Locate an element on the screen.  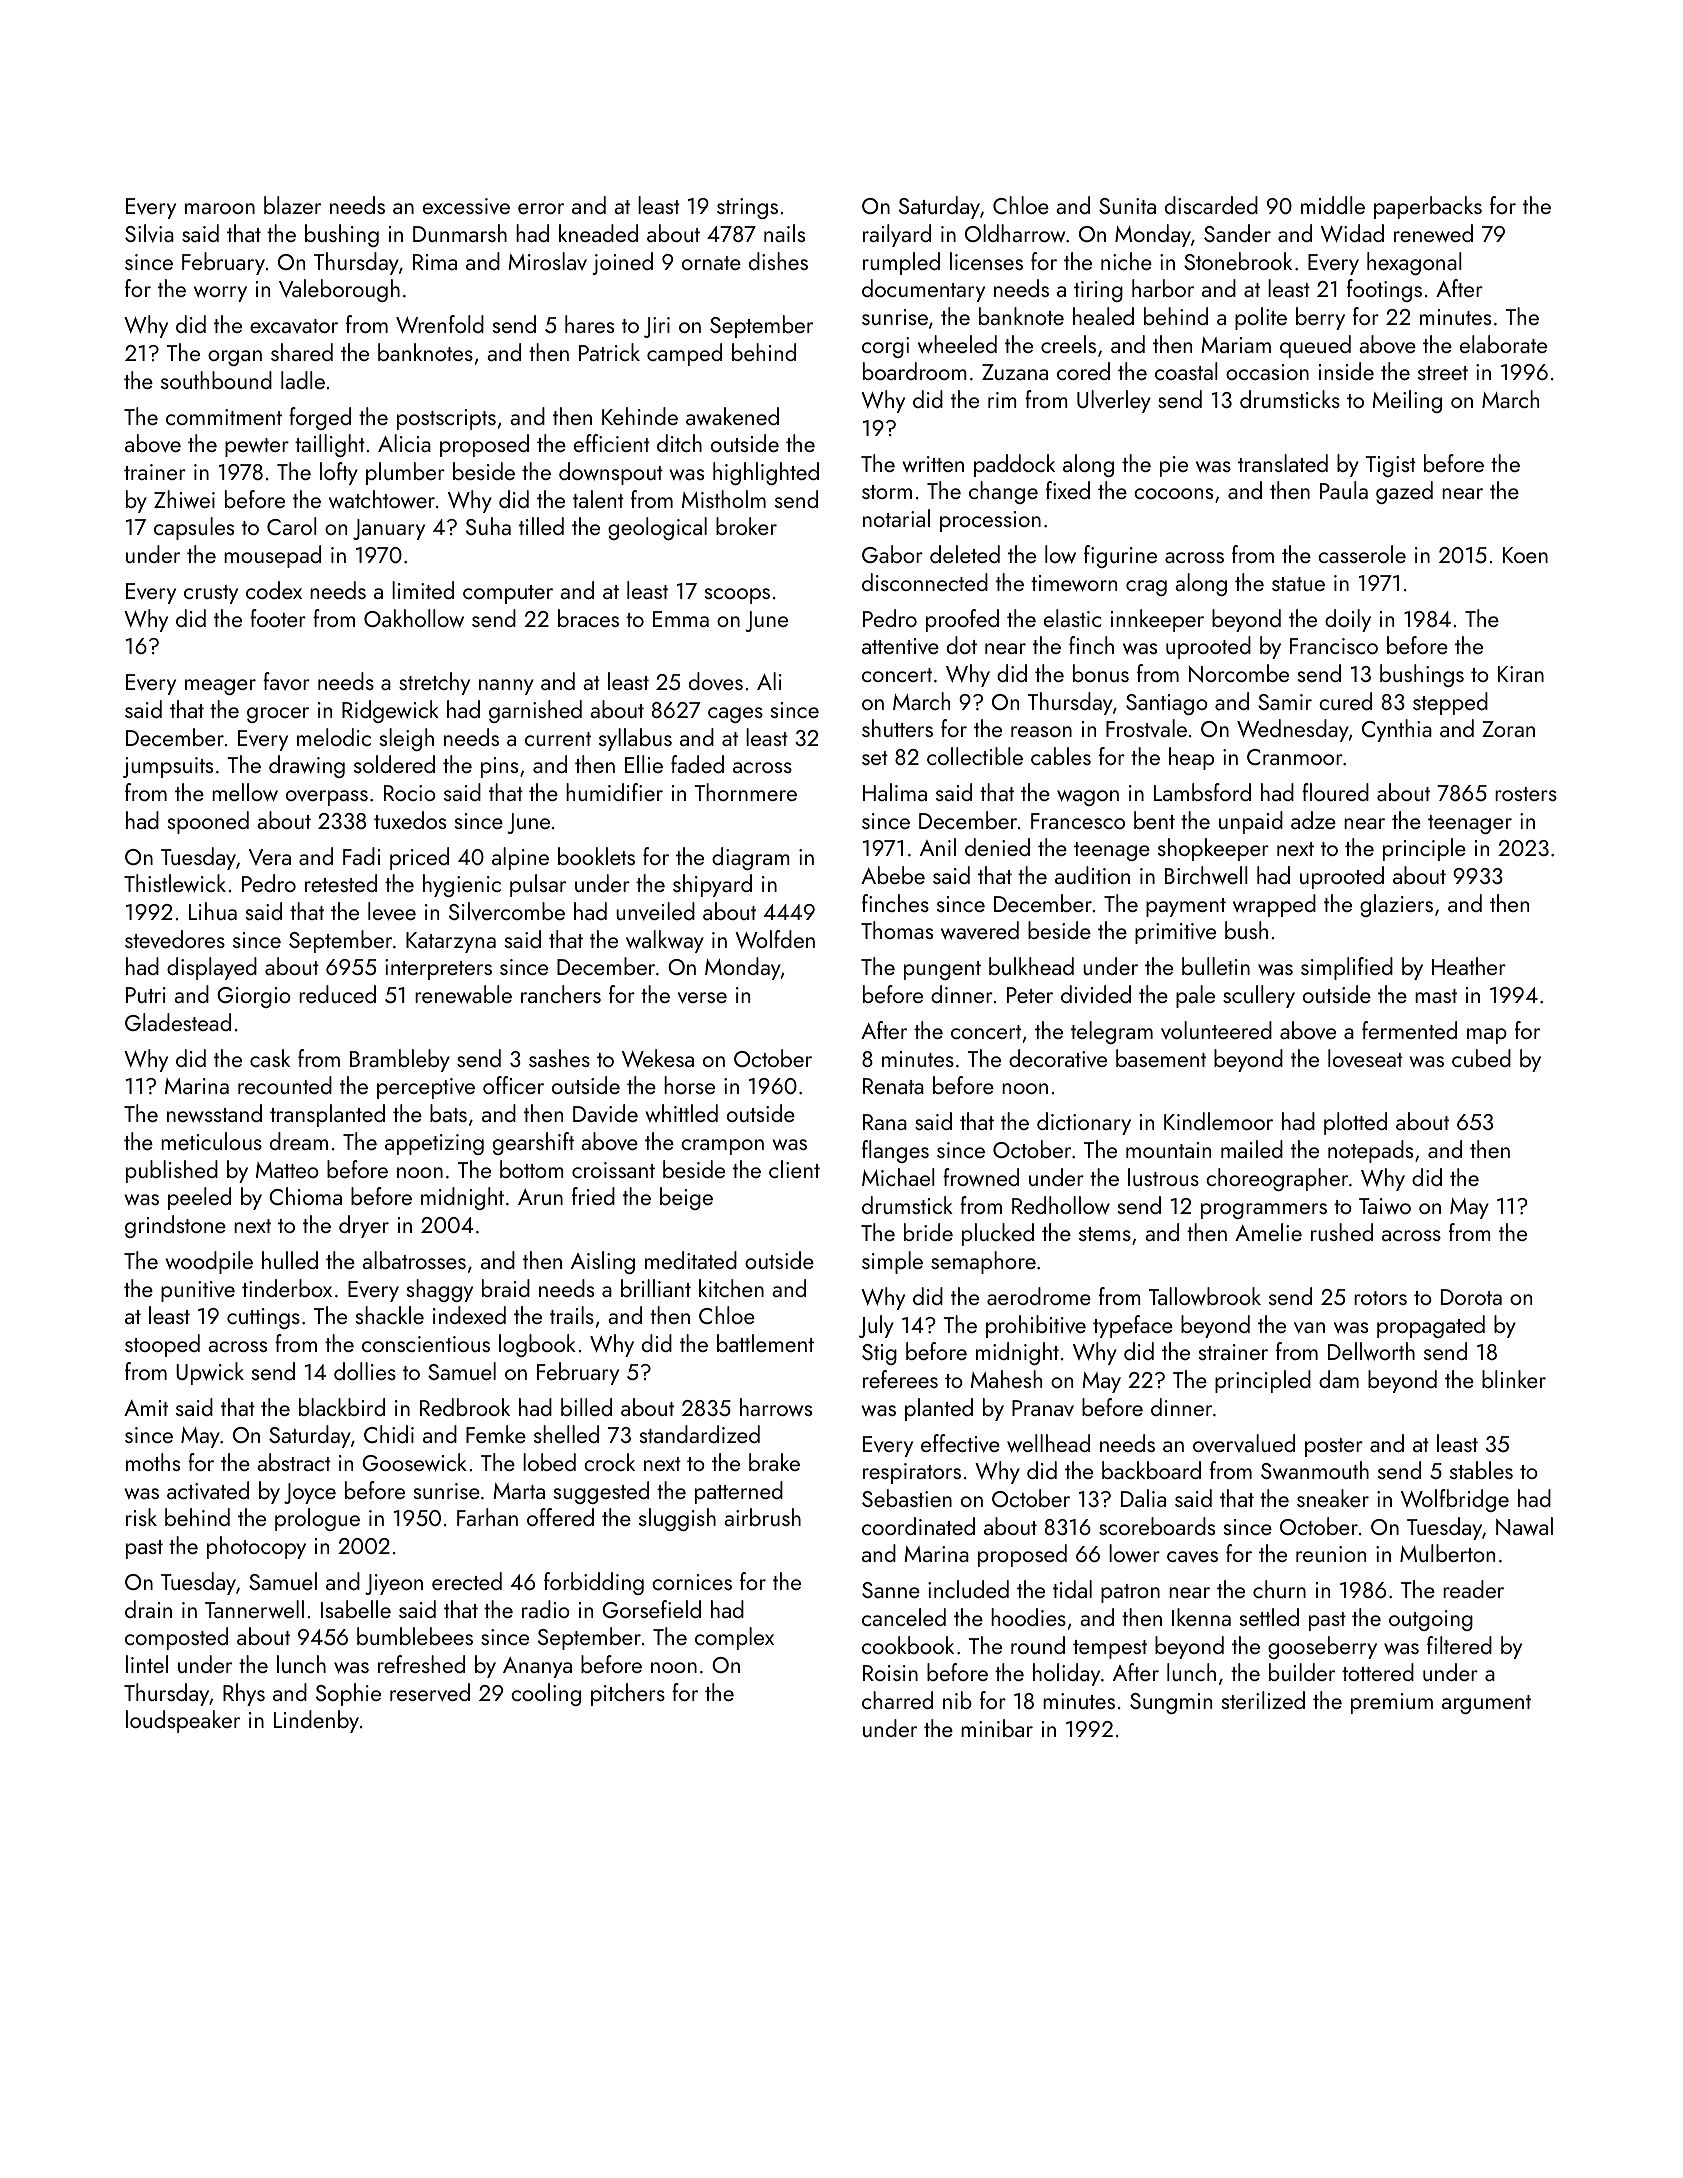
Rhys is located at coordinates (244, 1694).
